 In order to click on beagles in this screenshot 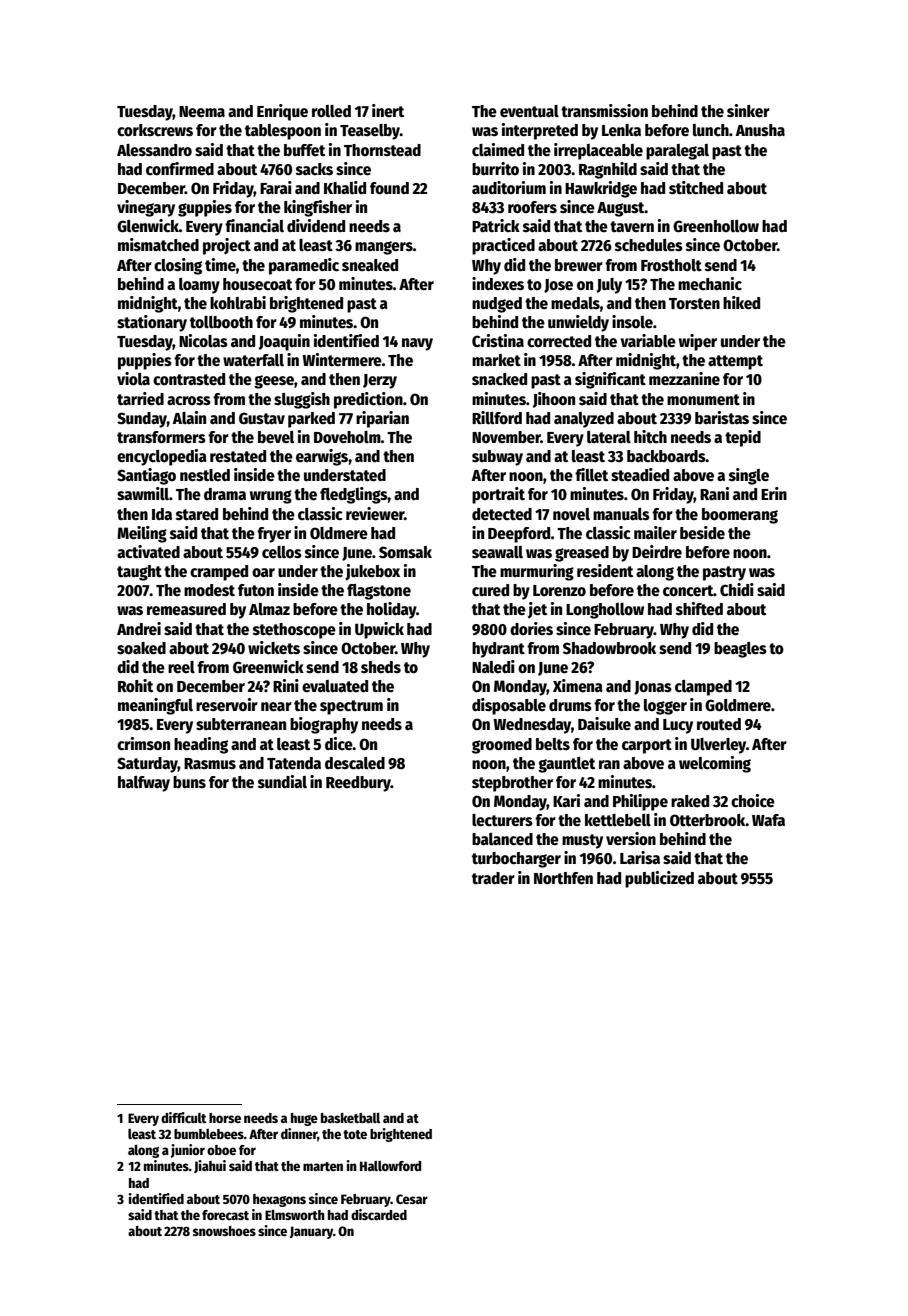, I will do `click(740, 650)`.
